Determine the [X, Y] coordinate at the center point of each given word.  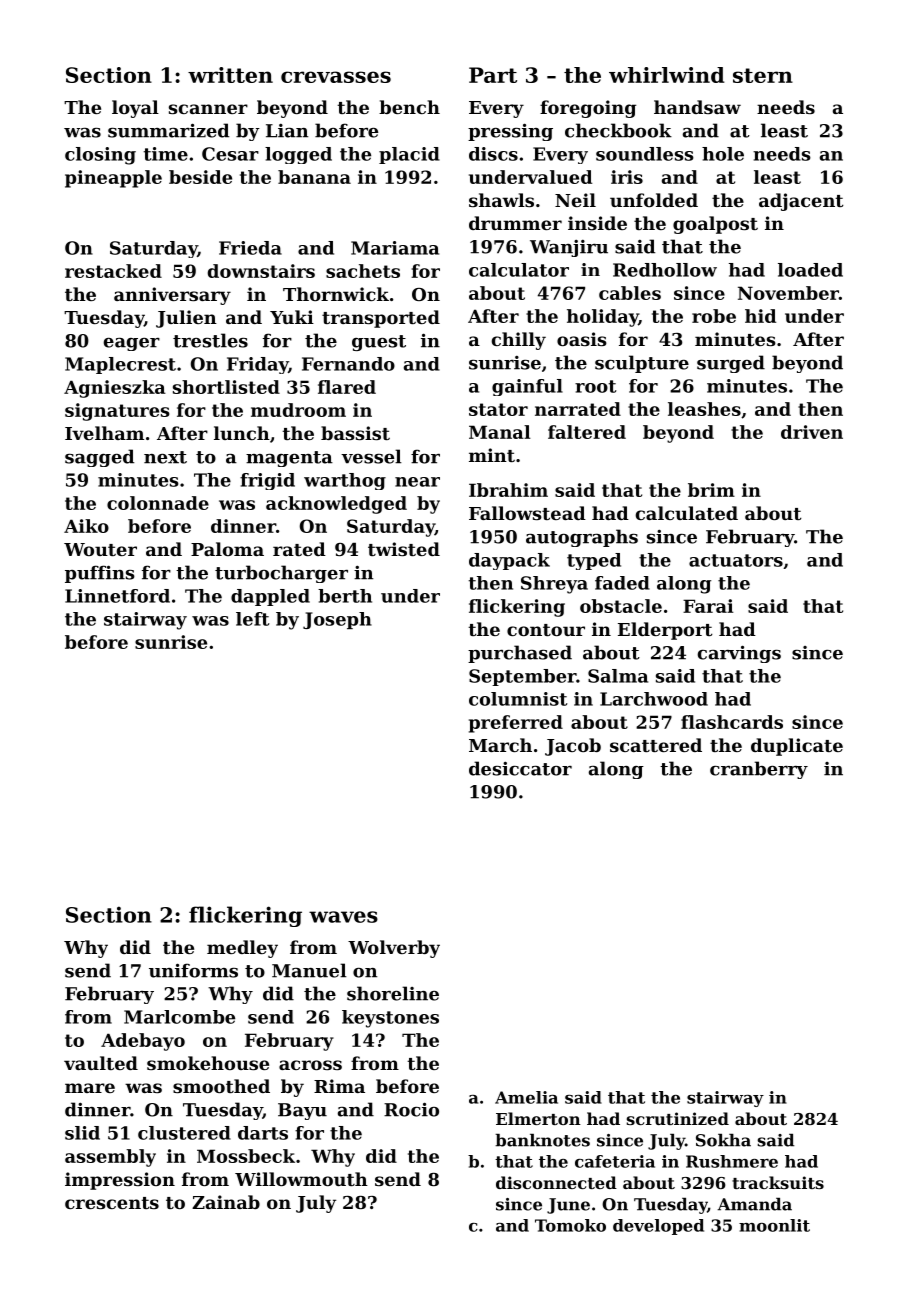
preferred [516, 724]
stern [763, 75]
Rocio [411, 1109]
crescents [112, 1203]
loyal [135, 109]
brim [711, 490]
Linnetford [117, 596]
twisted [404, 549]
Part [493, 75]
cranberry [759, 770]
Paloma [227, 549]
